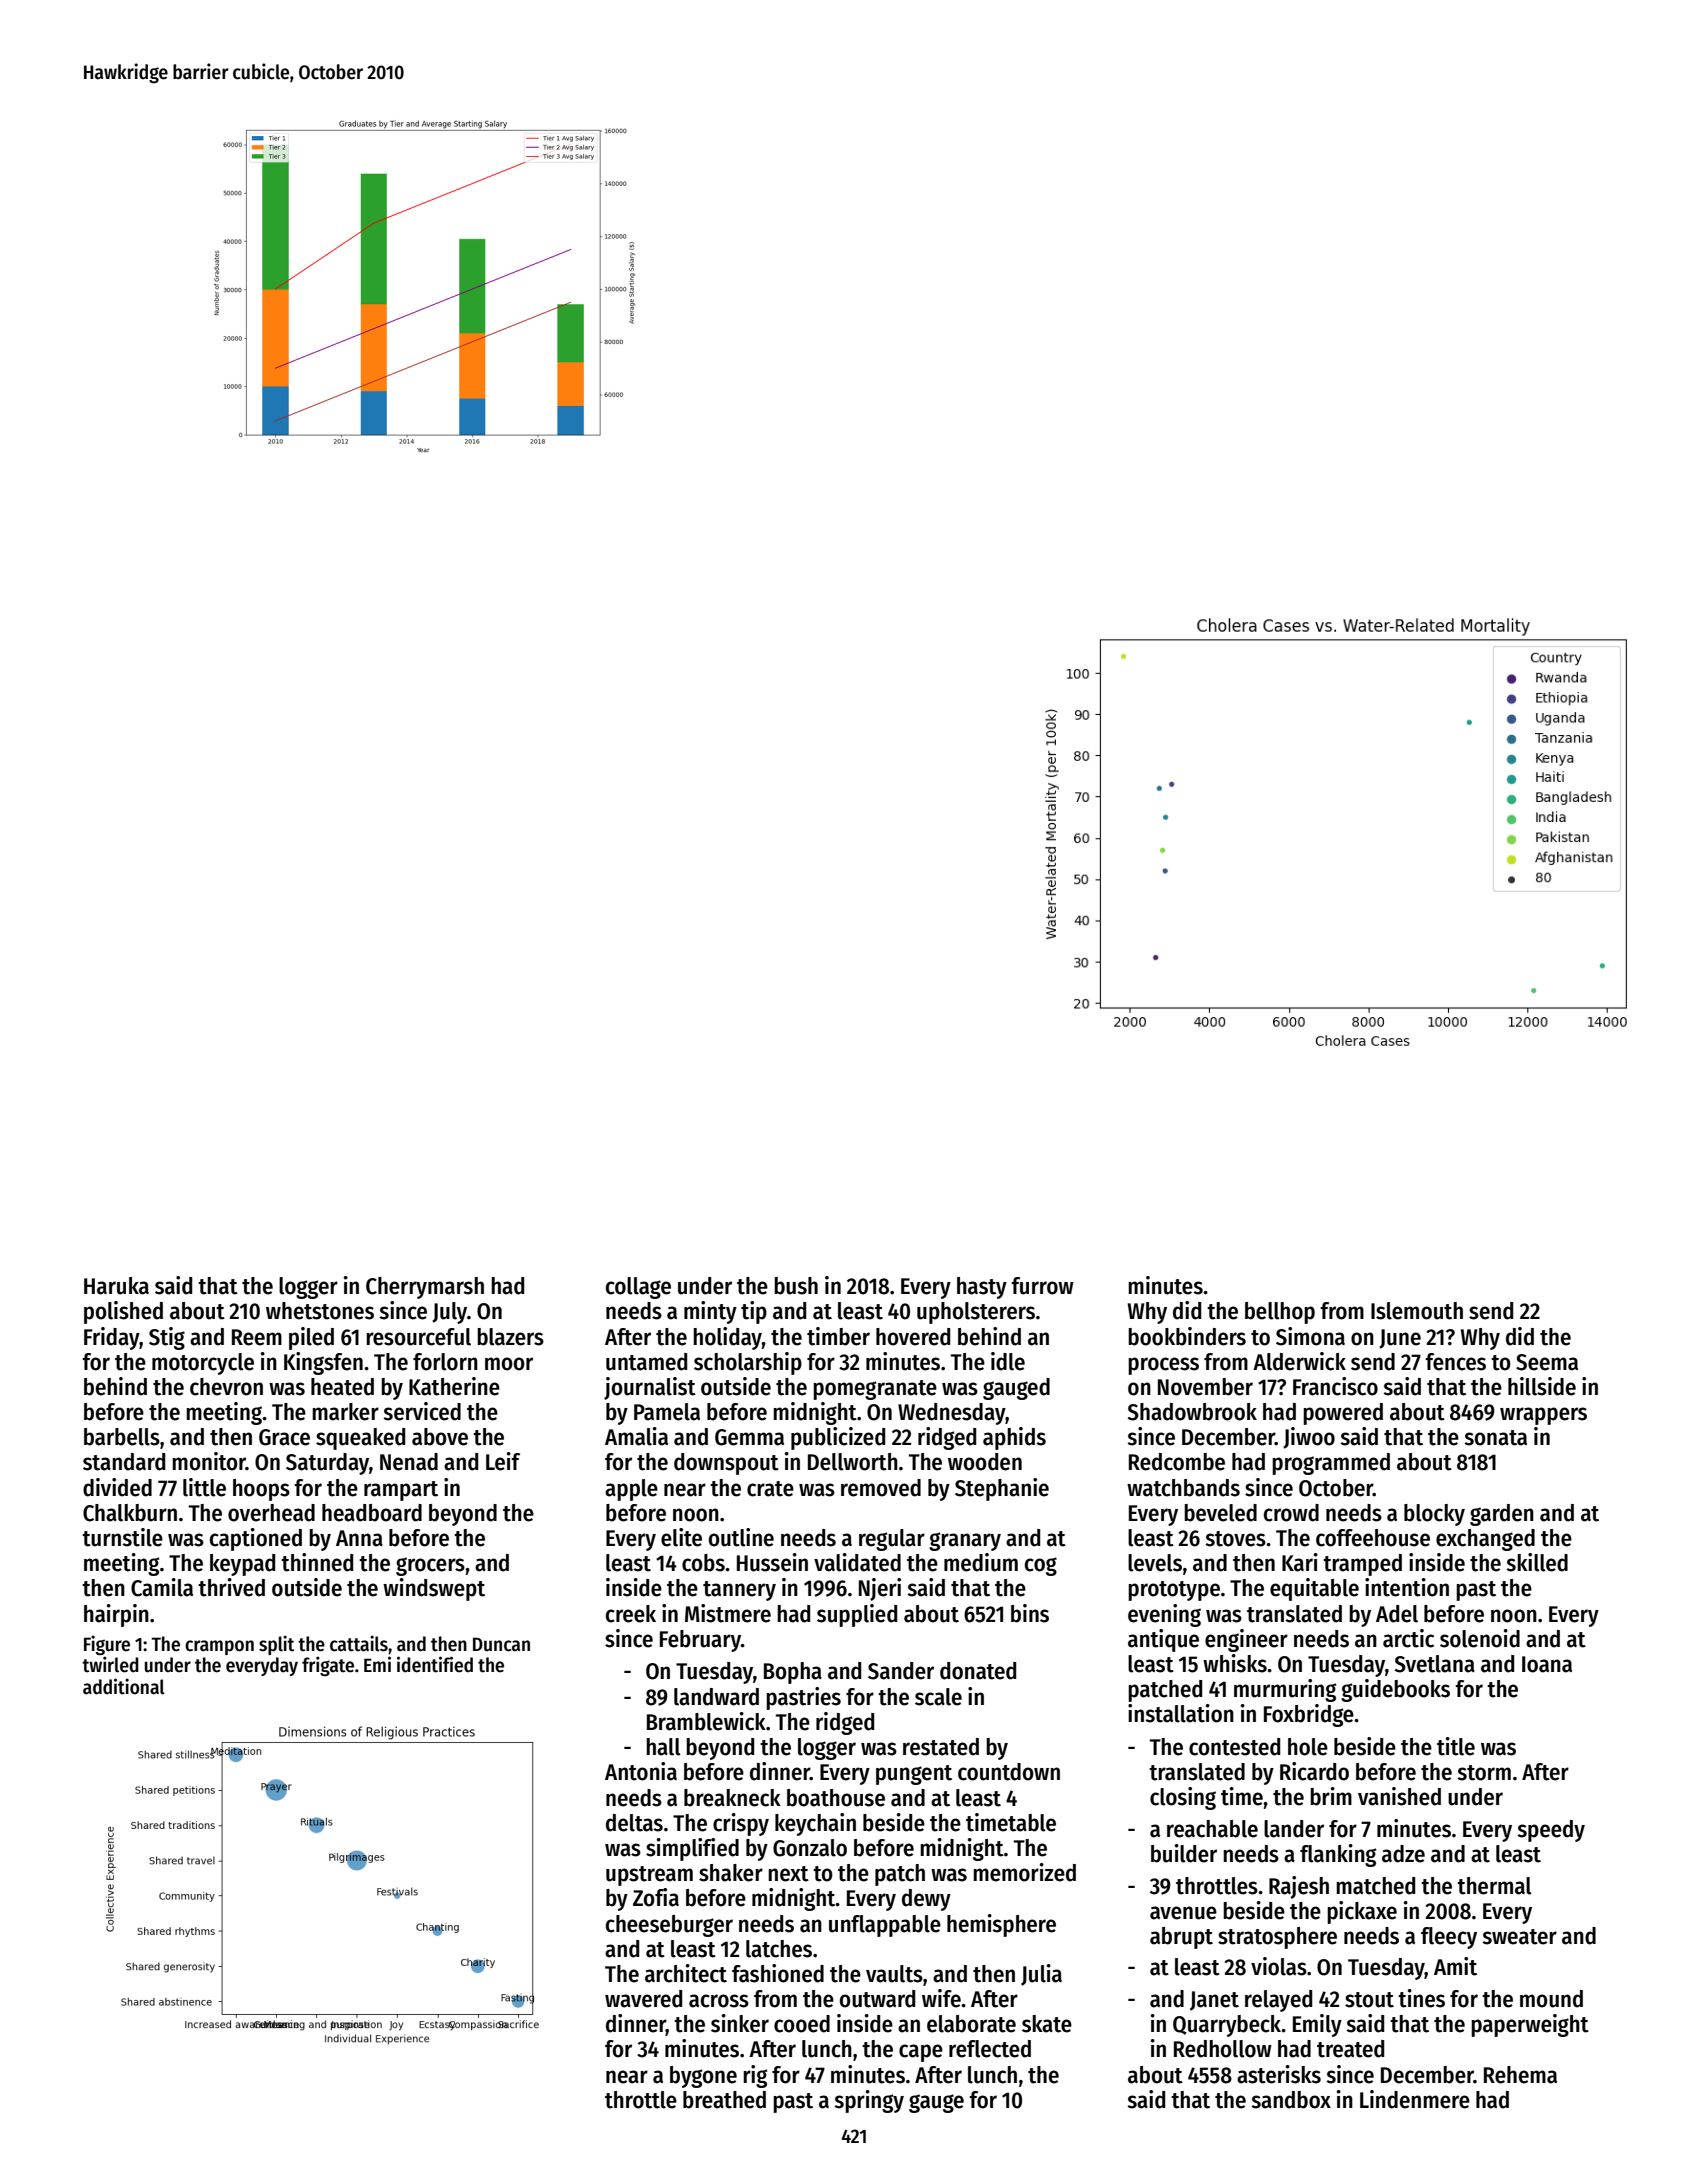 The height and width of the screenshot is (2178, 1683). Describe the element at coordinates (116, 1286) in the screenshot. I see `Haruka` at that location.
